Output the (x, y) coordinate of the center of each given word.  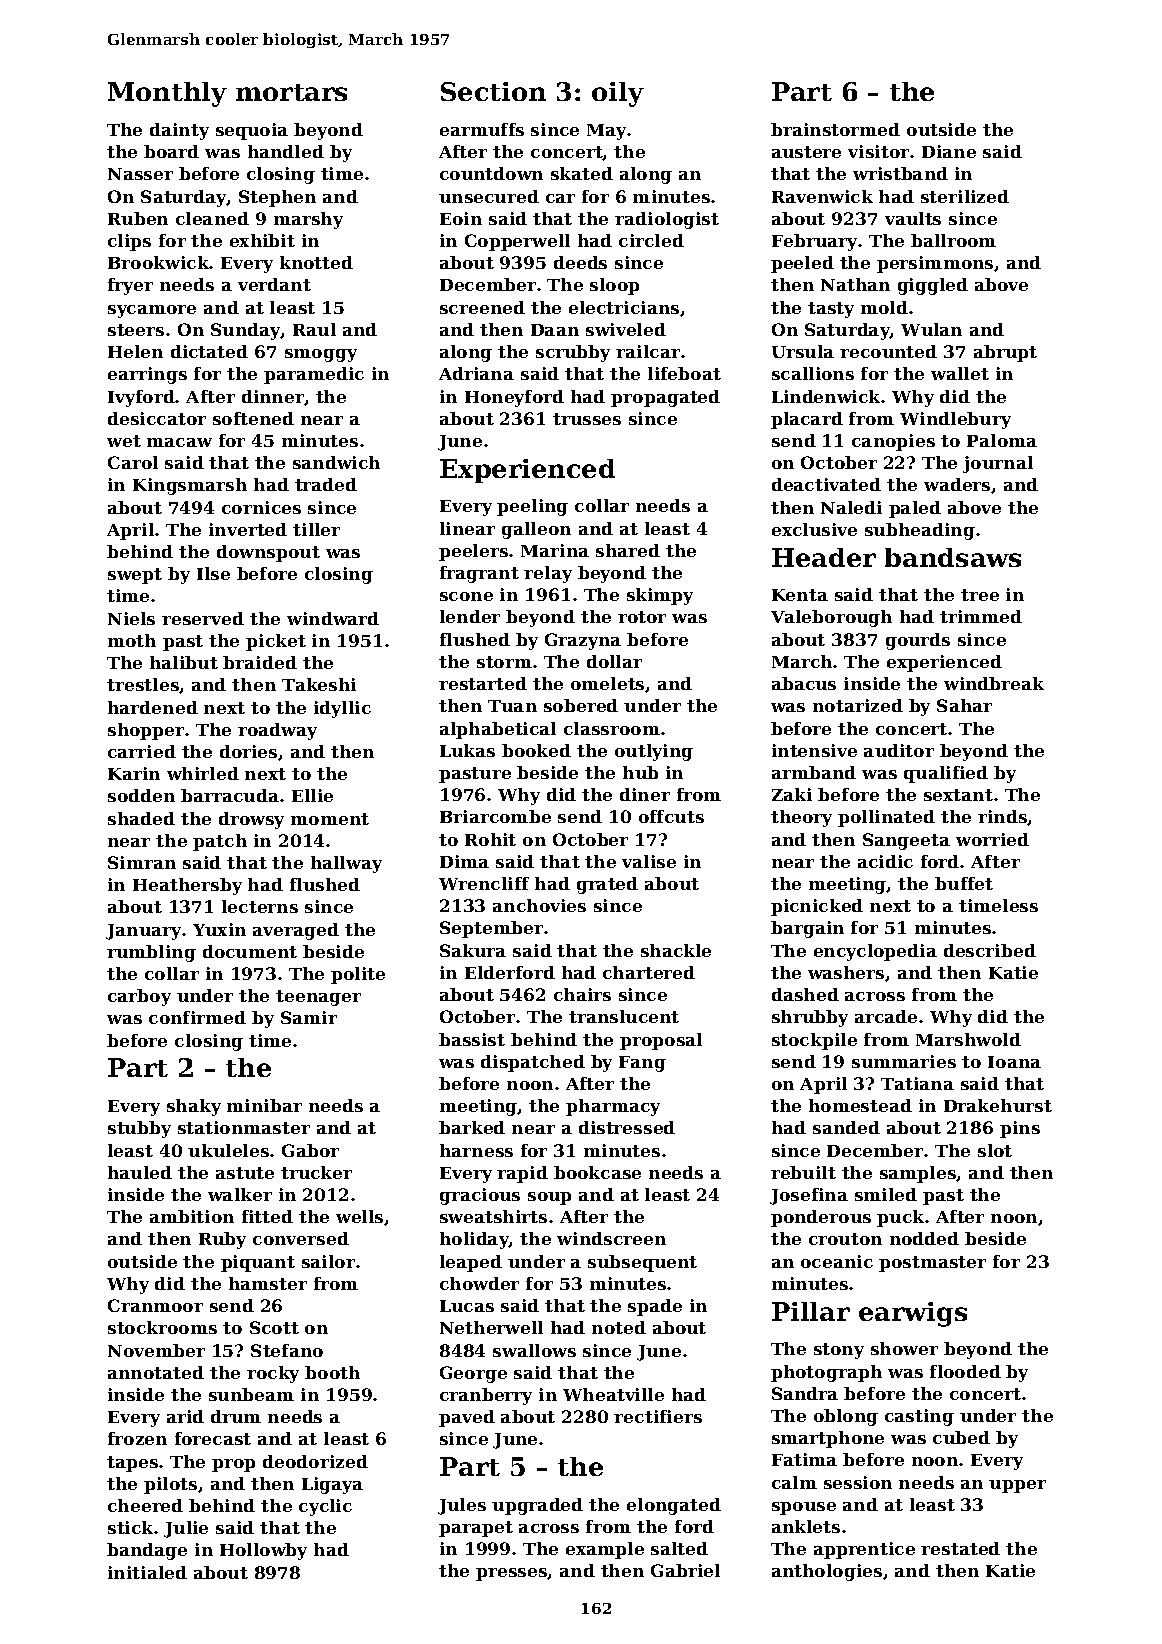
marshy (308, 220)
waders (957, 484)
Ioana (1014, 1062)
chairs (582, 994)
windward (333, 618)
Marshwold (968, 1039)
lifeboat (684, 373)
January (143, 932)
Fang (642, 1064)
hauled (140, 1172)
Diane (949, 151)
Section (493, 91)
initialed (147, 1572)
